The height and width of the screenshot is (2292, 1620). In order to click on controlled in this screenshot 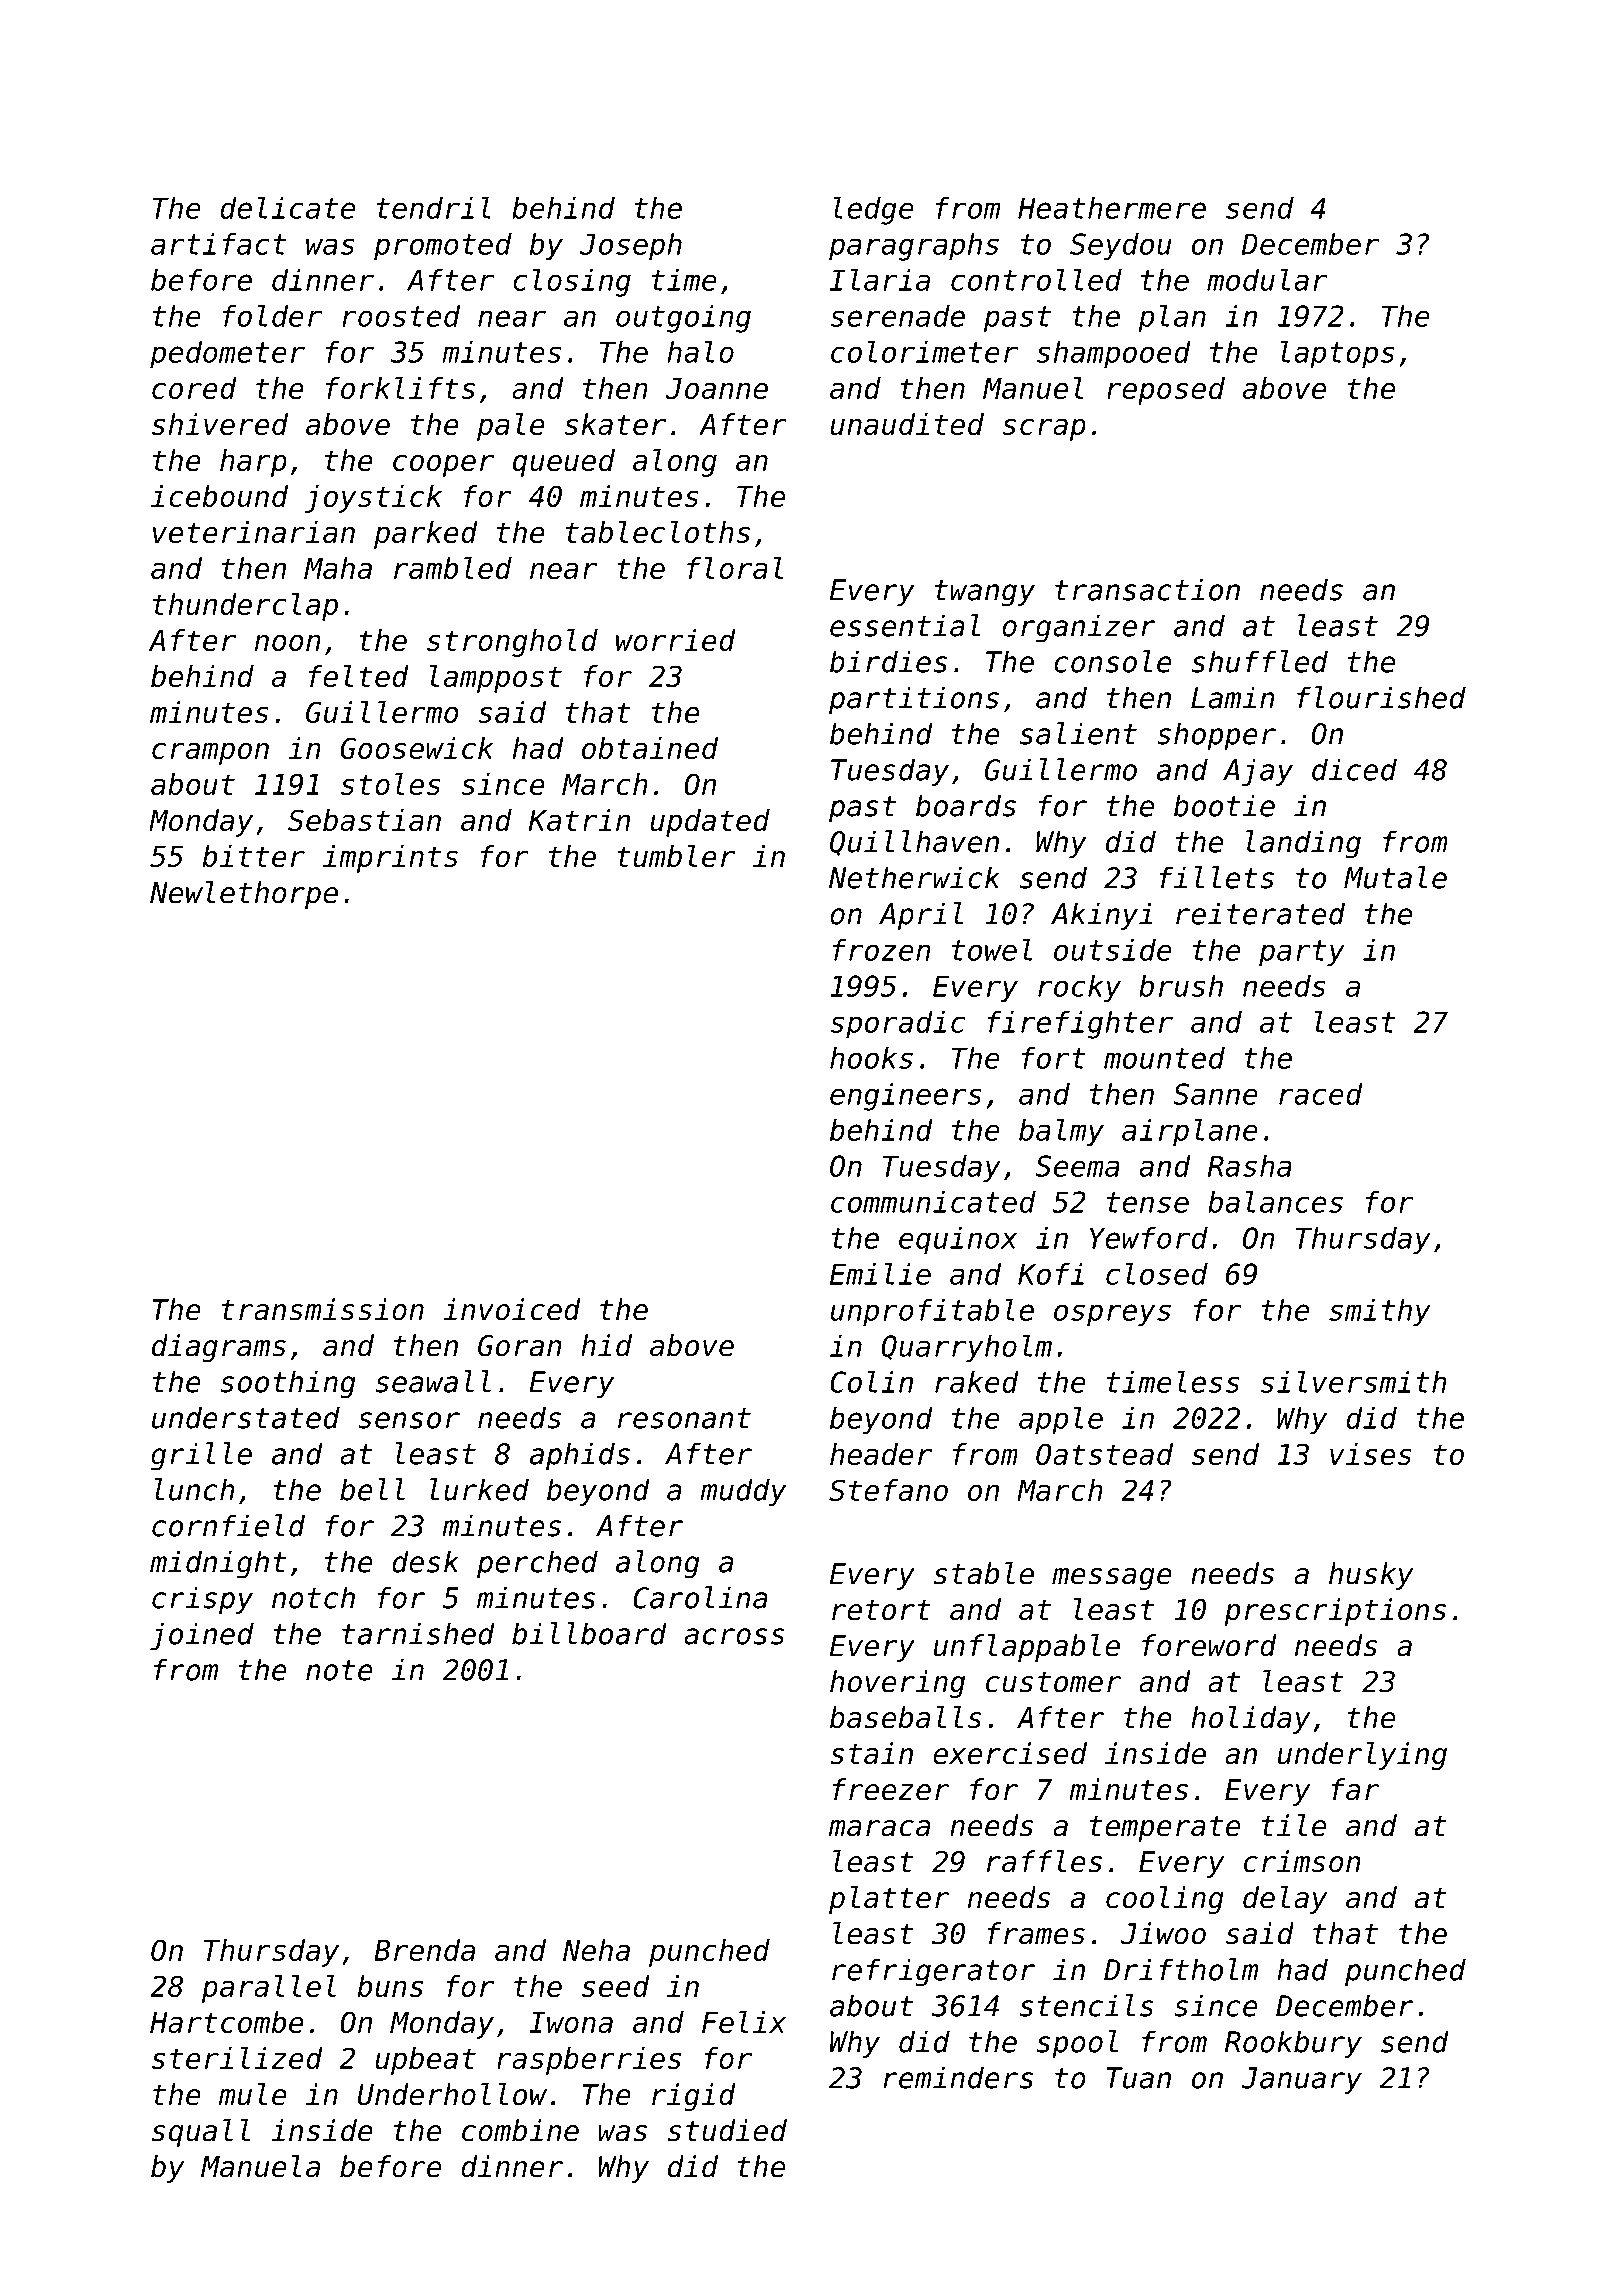, I will do `click(1036, 280)`.
